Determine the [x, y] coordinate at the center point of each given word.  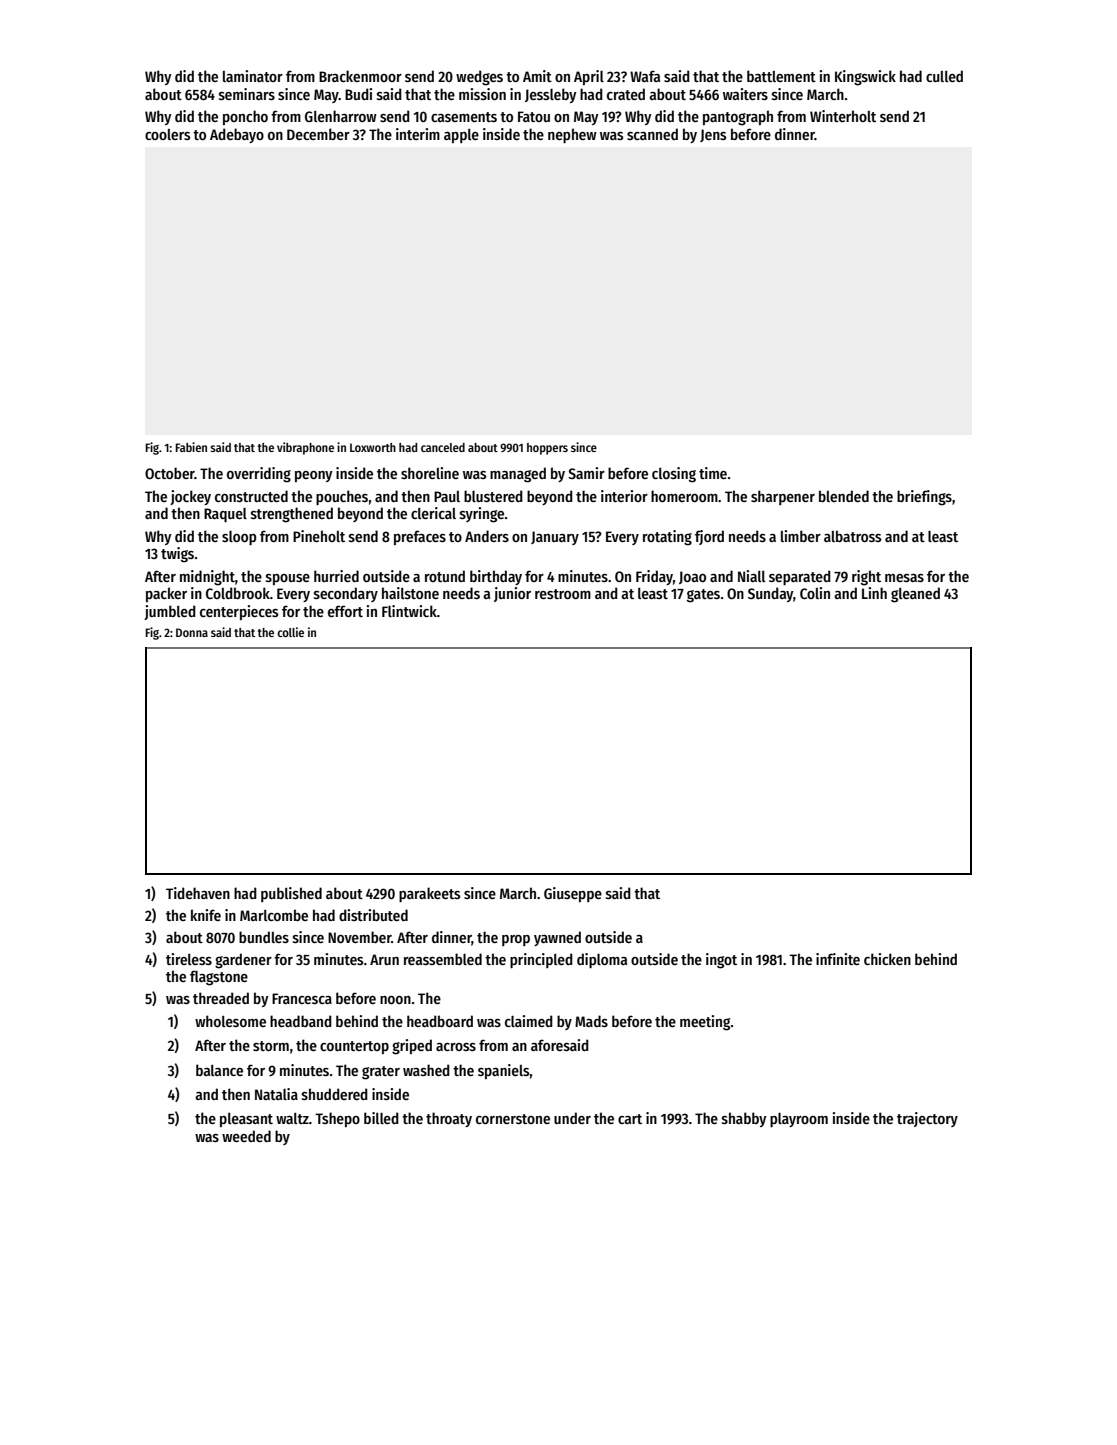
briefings [924, 498]
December [318, 134]
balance [219, 1070]
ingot [721, 961]
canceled [443, 447]
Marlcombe [274, 915]
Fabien [191, 447]
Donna [192, 632]
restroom [563, 594]
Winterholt [843, 116]
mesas [904, 578]
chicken [887, 959]
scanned [652, 134]
